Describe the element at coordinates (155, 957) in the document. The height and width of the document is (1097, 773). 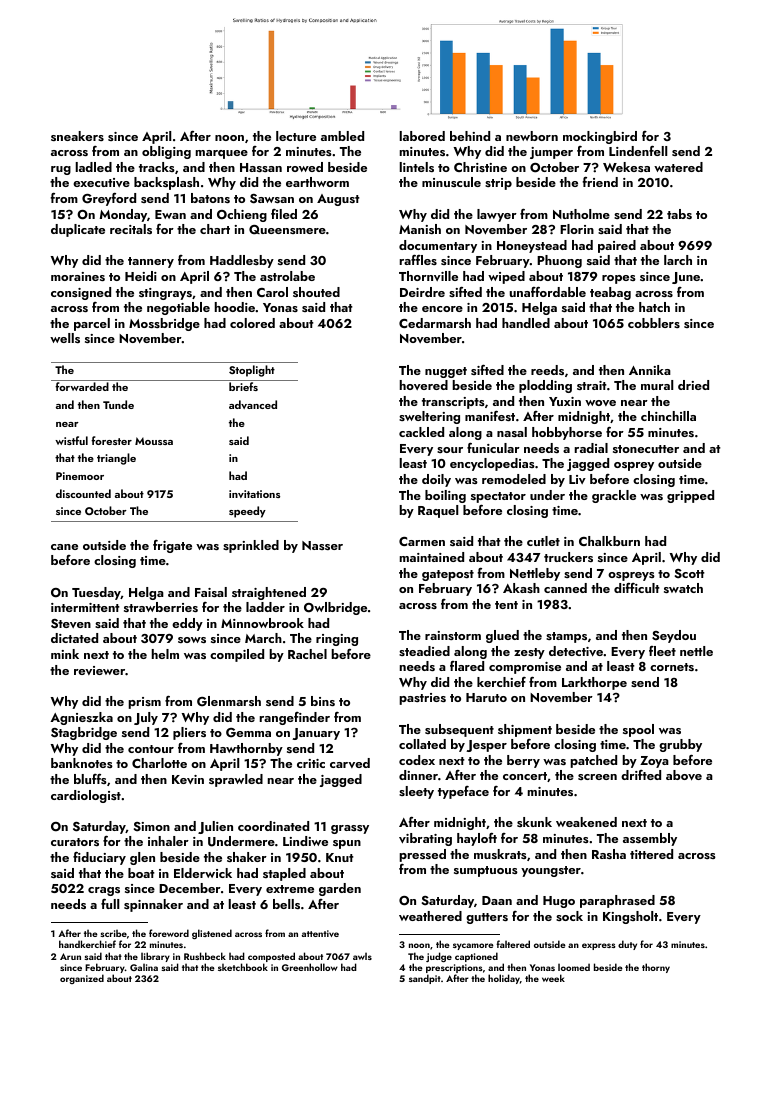
I see `library` at that location.
